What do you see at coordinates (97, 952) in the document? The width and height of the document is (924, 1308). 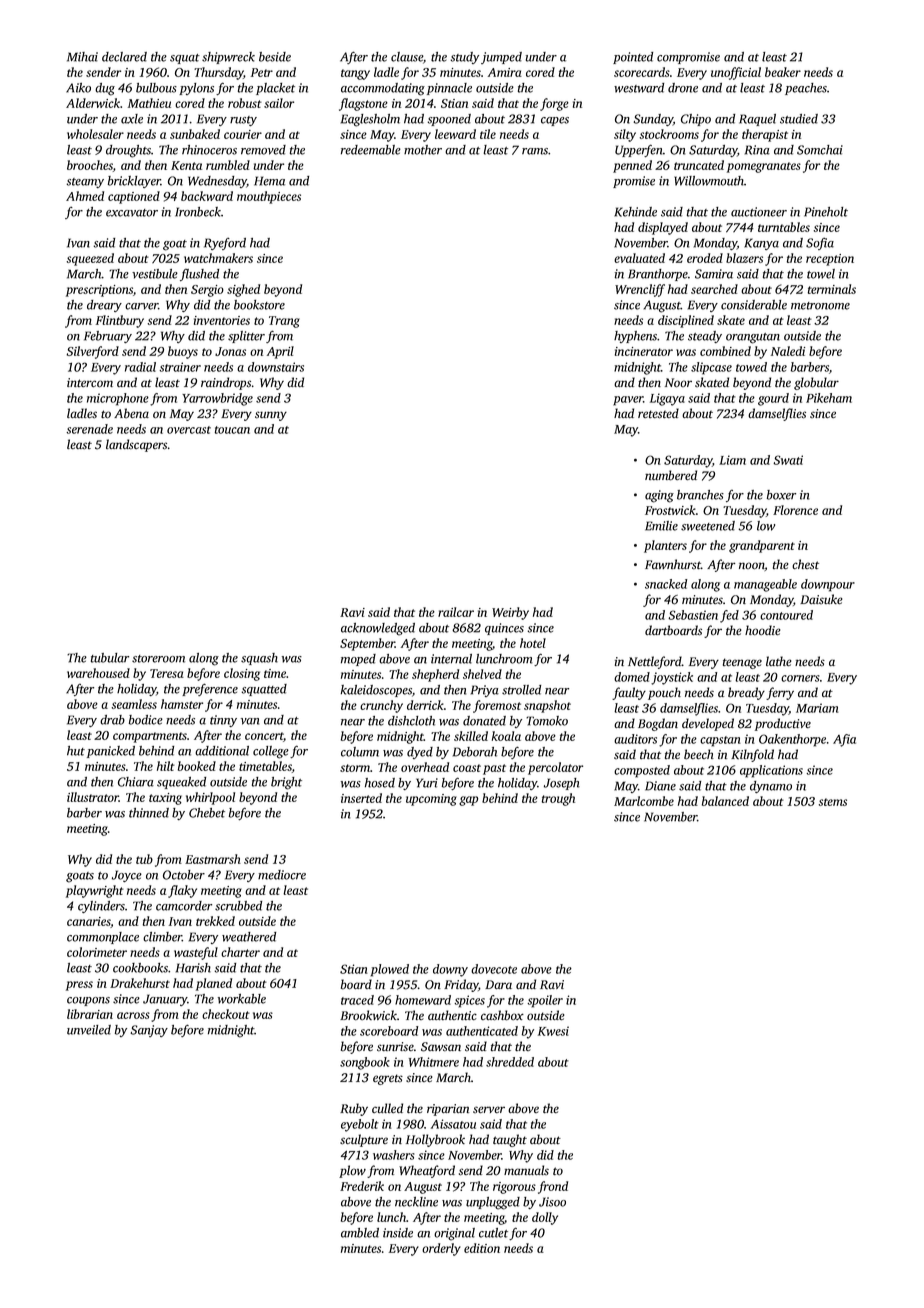 I see `colorimeter` at bounding box center [97, 952].
